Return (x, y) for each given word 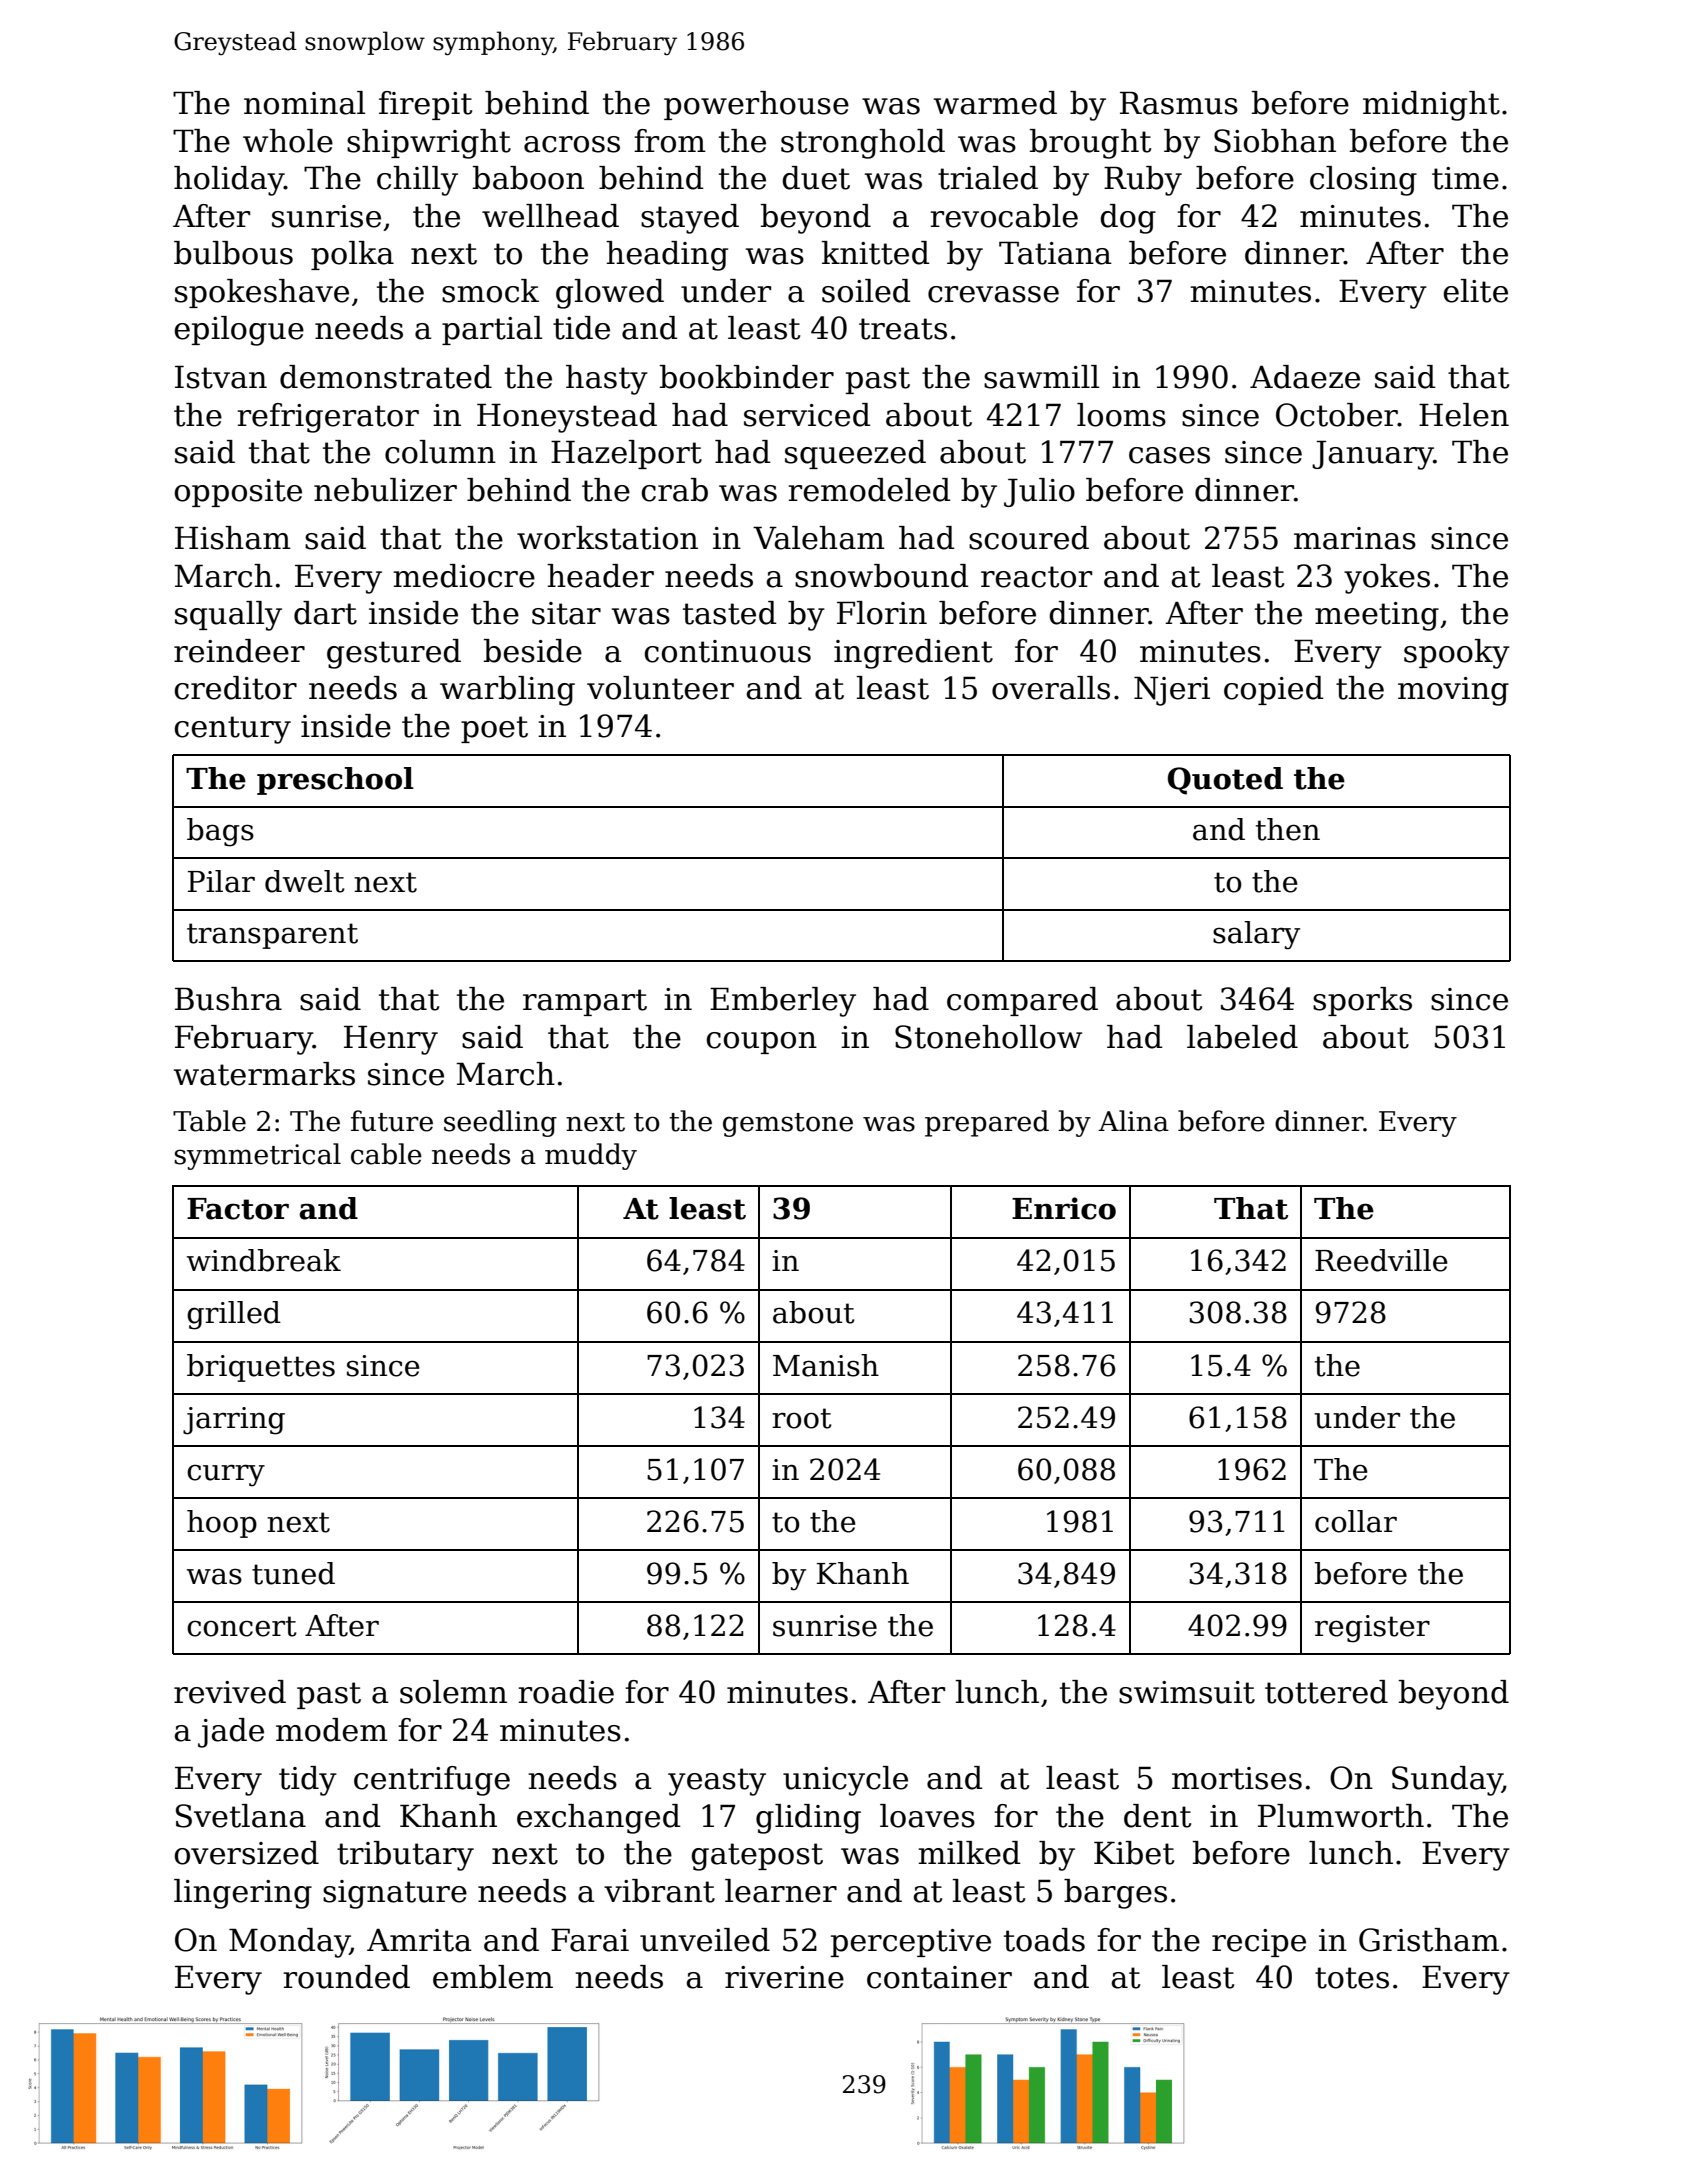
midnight (1431, 106)
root (802, 1418)
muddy (591, 1156)
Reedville (1381, 1260)
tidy (308, 1781)
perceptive (911, 1943)
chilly (417, 181)
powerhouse (756, 105)
